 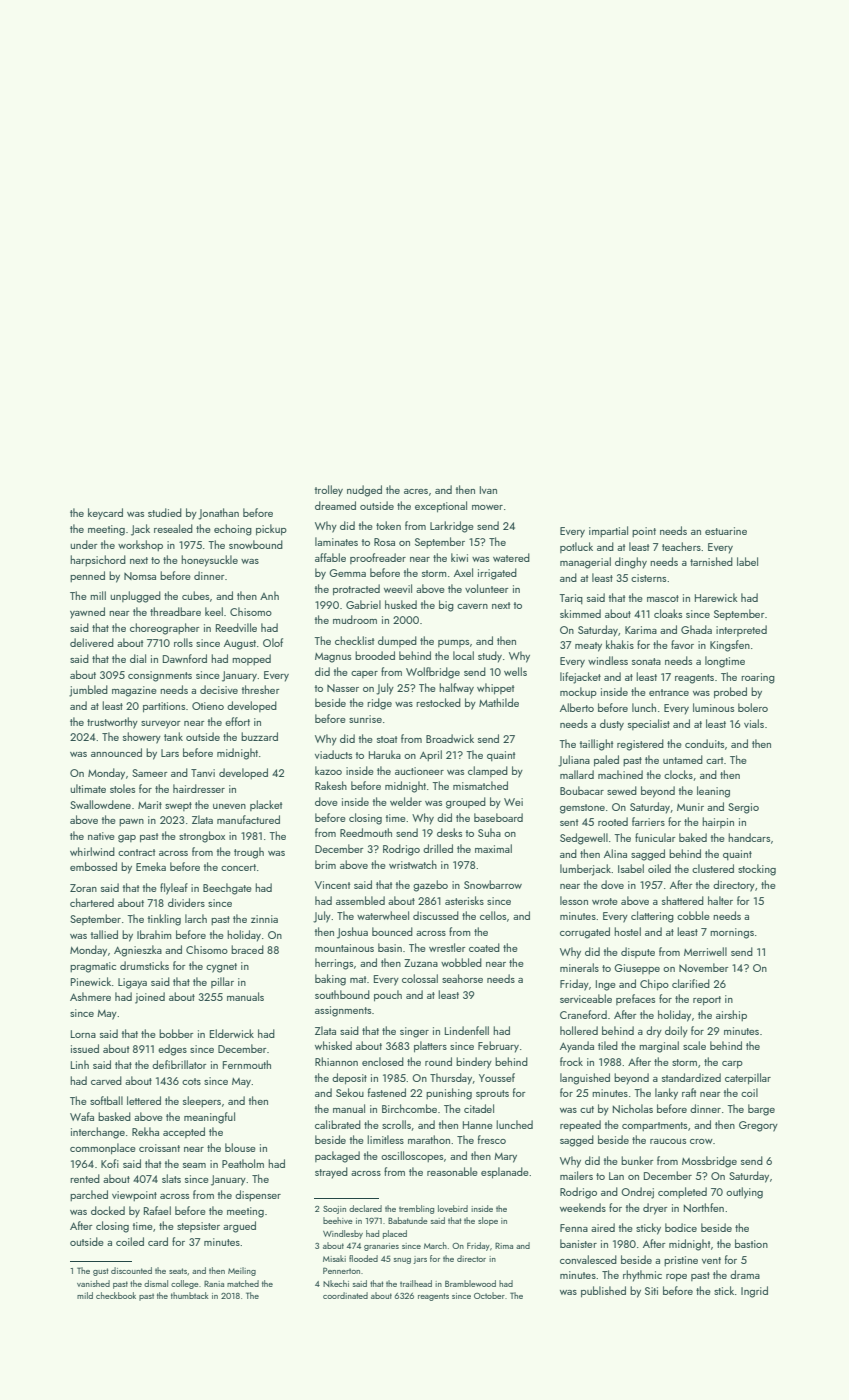 What do you see at coordinates (92, 851) in the screenshot?
I see `whirlwind` at bounding box center [92, 851].
